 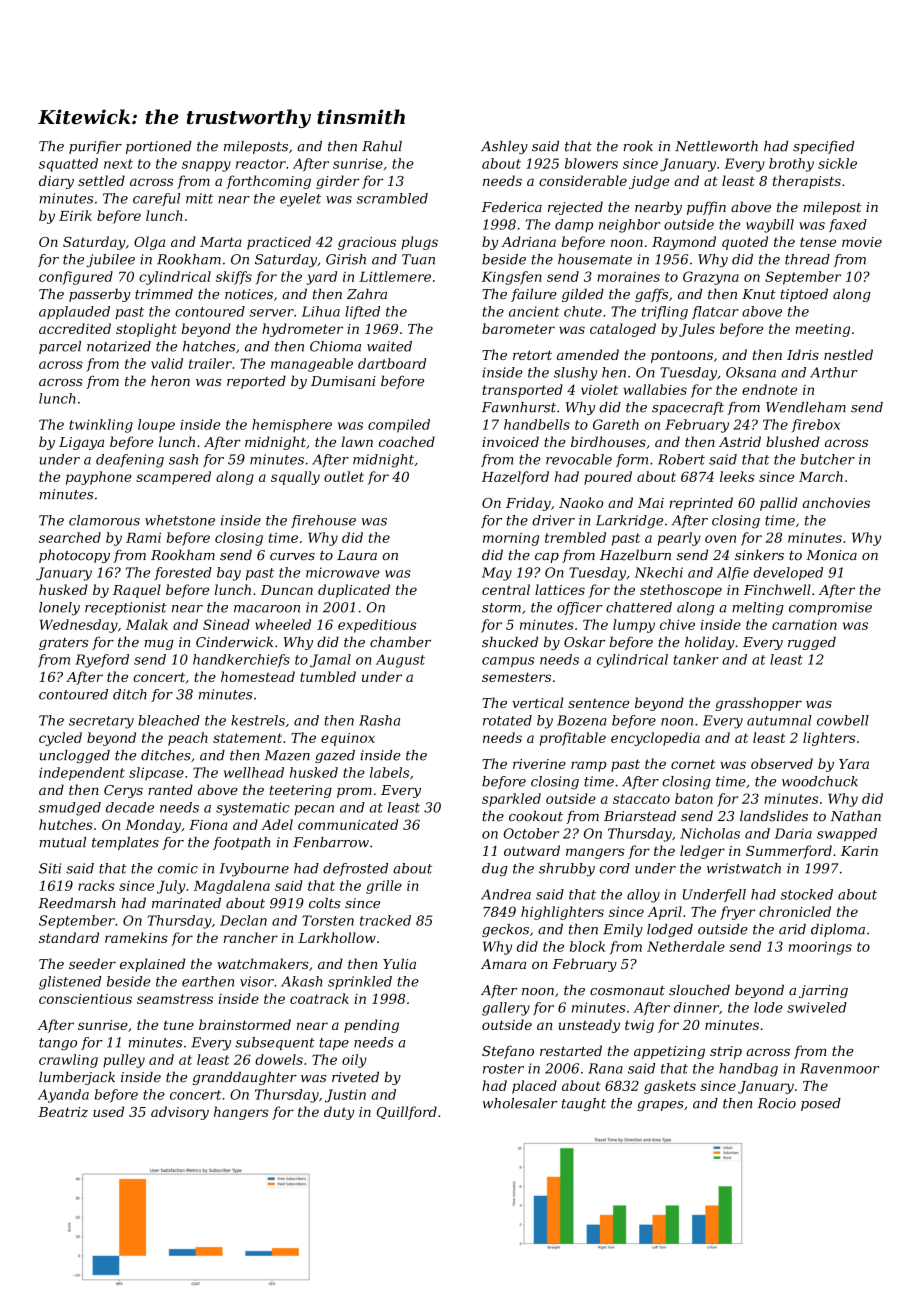 I want to click on grille, so click(x=384, y=887).
